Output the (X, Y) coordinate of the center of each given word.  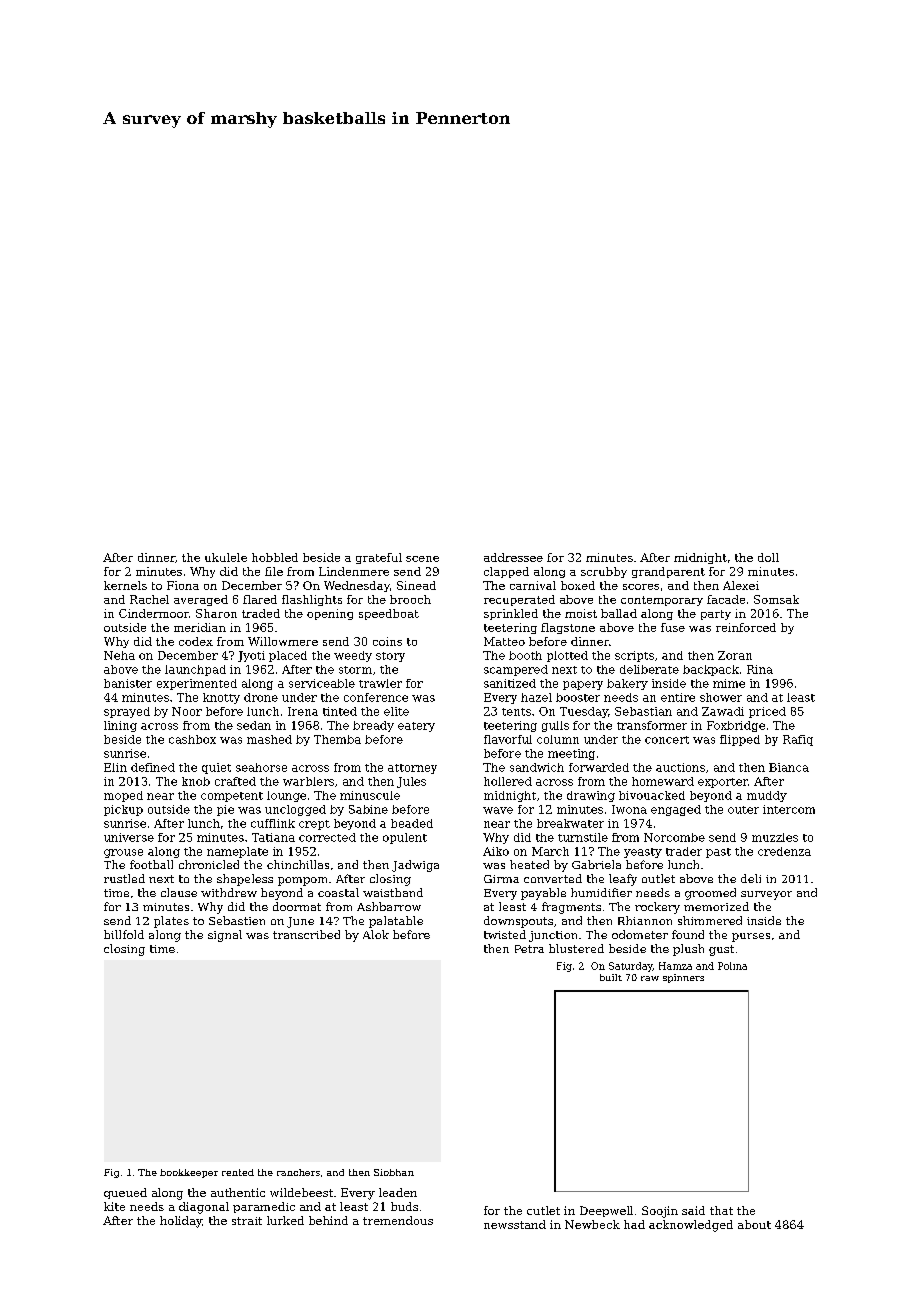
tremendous (398, 1220)
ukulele (226, 557)
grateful (379, 558)
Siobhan (394, 1172)
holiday (181, 1222)
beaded (412, 823)
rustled (124, 878)
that (721, 1210)
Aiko (496, 851)
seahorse (261, 767)
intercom (789, 809)
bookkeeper (189, 1173)
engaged (676, 810)
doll (768, 557)
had (634, 1224)
